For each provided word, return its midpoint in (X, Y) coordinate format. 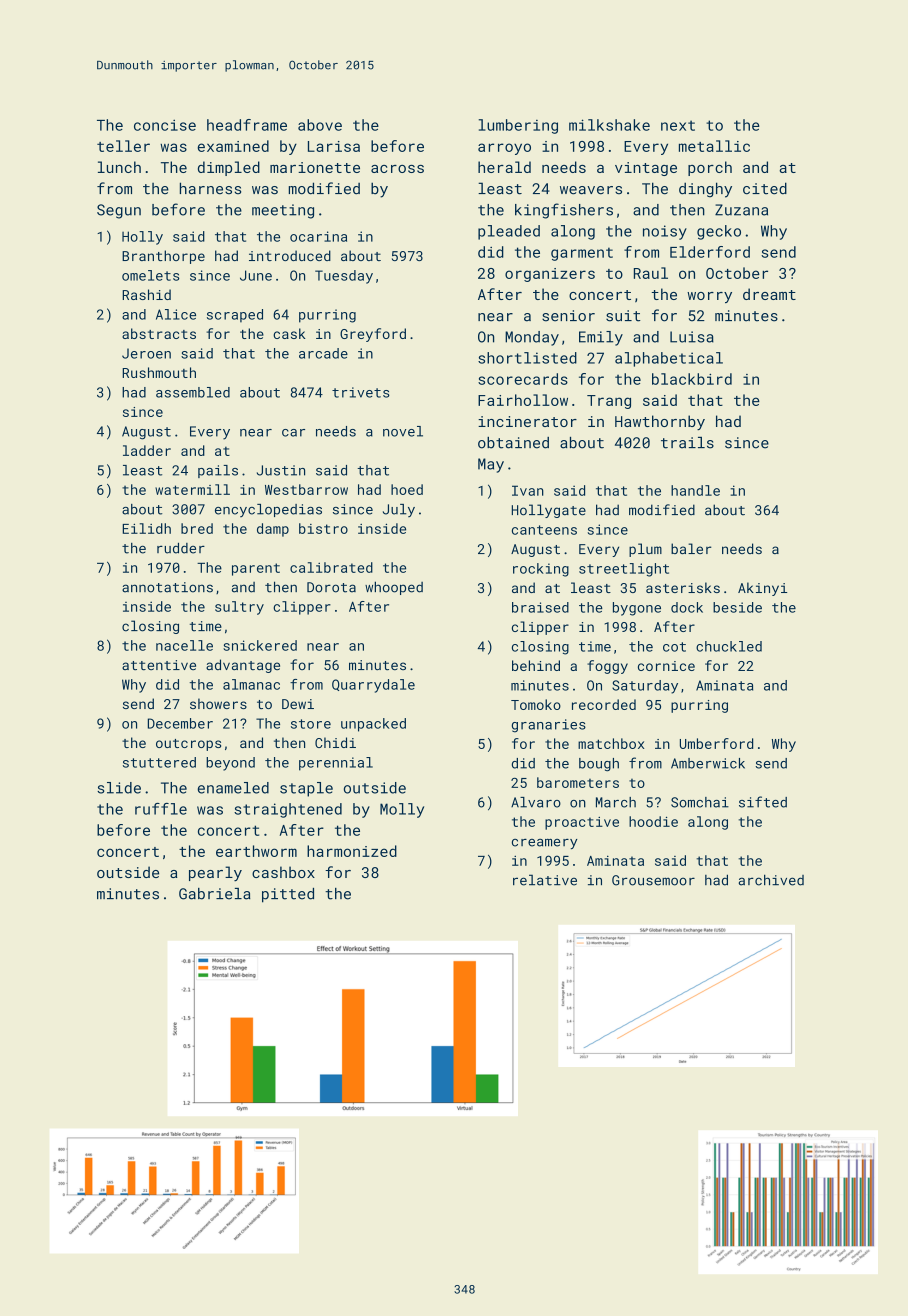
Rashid (146, 294)
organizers (550, 275)
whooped (394, 588)
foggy (607, 667)
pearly (215, 874)
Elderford (710, 252)
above (320, 125)
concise (165, 125)
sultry (239, 608)
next (678, 125)
